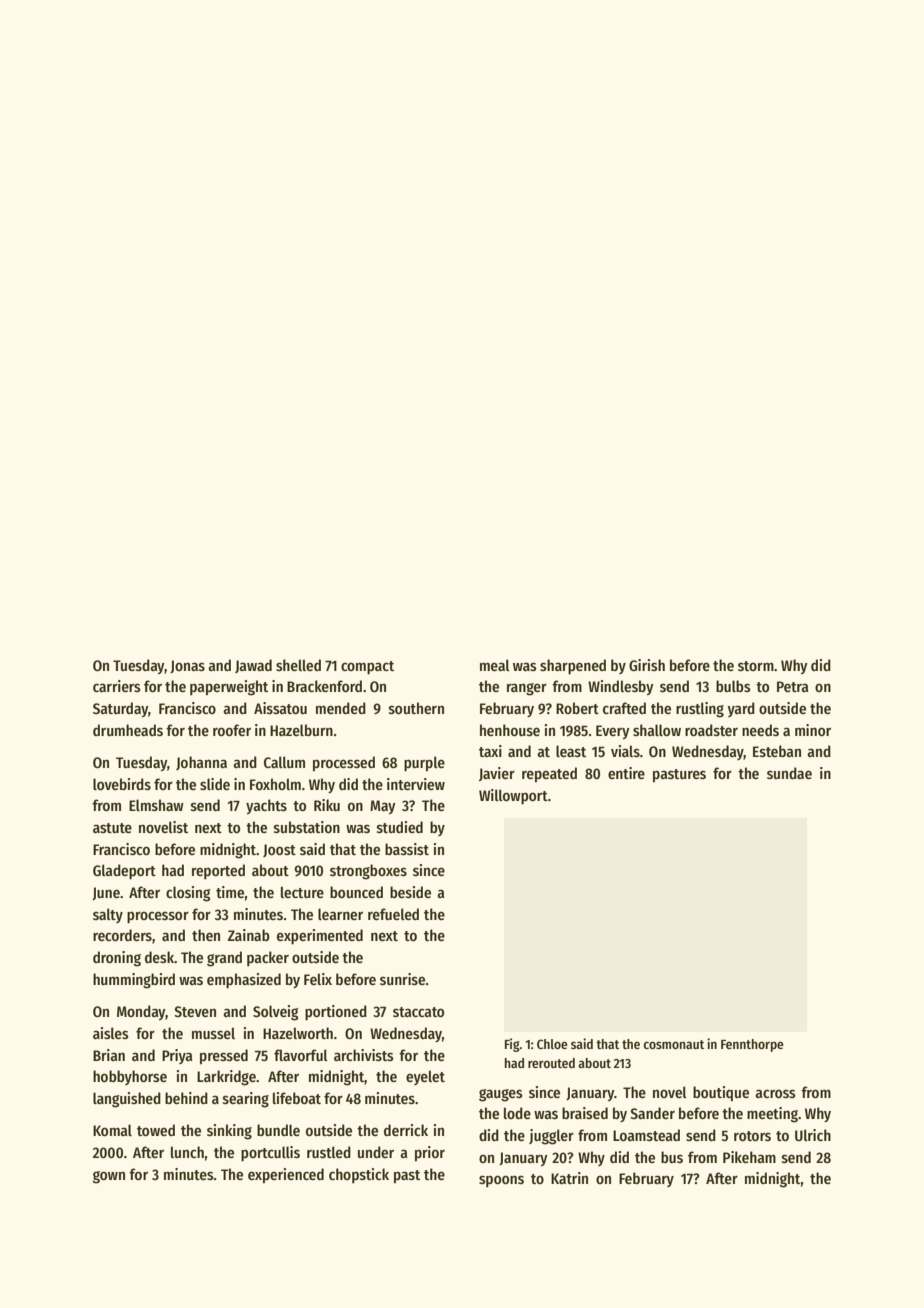 This page has width=924, height=1308. What do you see at coordinates (513, 797) in the page?
I see `Willowport` at bounding box center [513, 797].
